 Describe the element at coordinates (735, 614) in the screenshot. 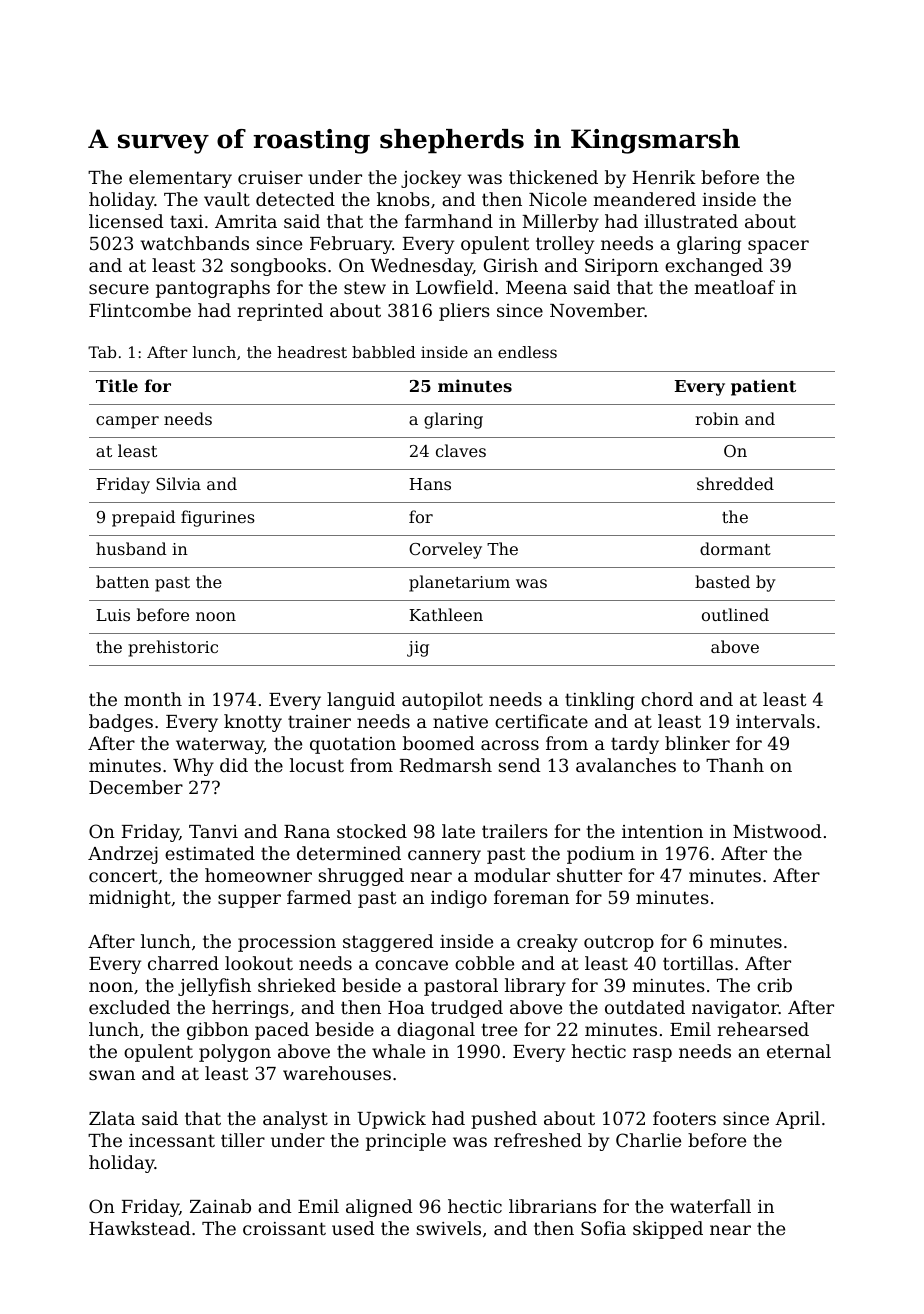

I see `outlined` at that location.
